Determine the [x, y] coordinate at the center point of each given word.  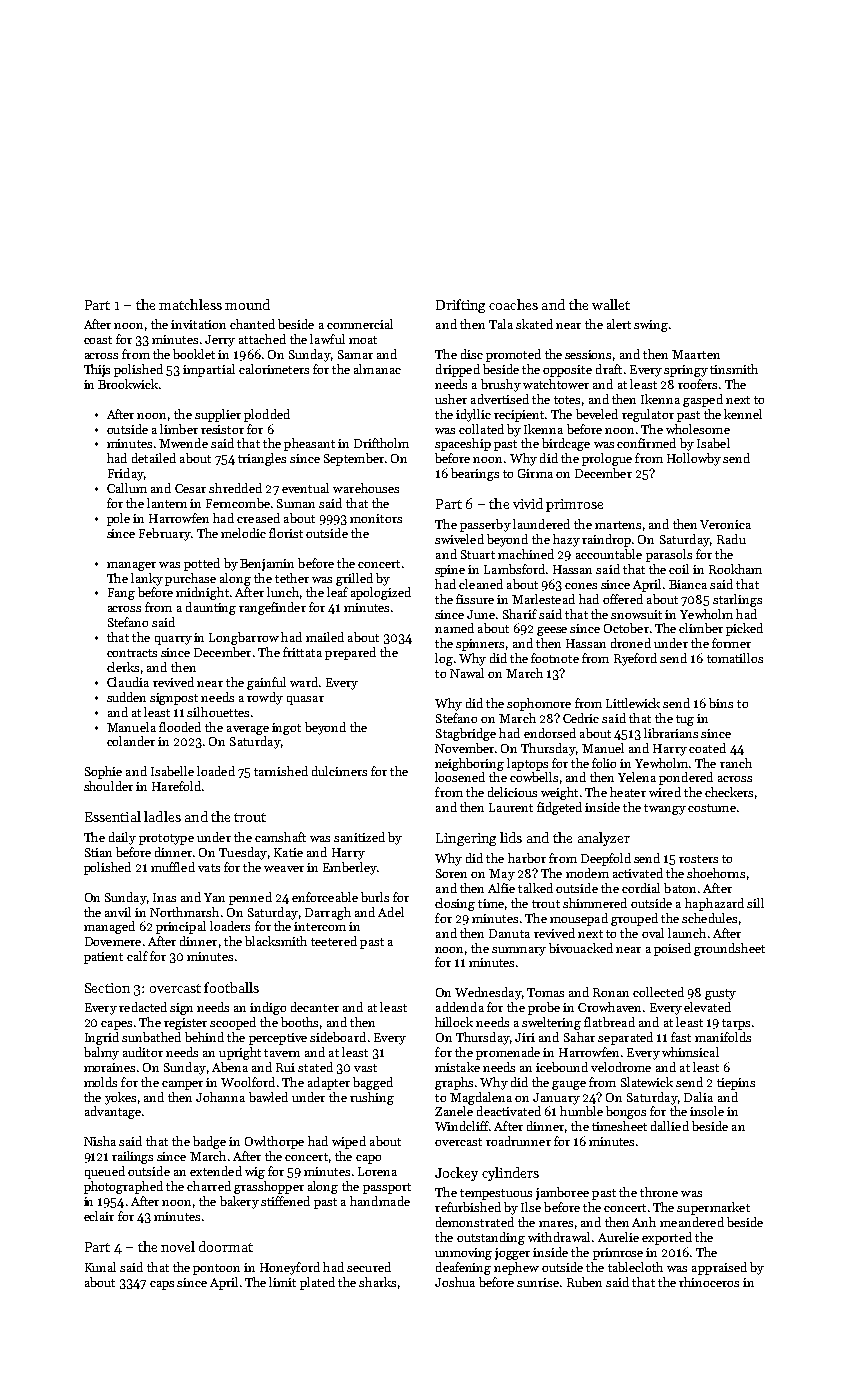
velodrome [621, 1067]
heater [628, 792]
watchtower [556, 384]
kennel [743, 414]
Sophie [103, 772]
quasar [305, 700]
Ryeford [635, 659]
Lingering [466, 839]
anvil [118, 912]
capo [368, 1159]
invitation [198, 324]
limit [282, 1282]
